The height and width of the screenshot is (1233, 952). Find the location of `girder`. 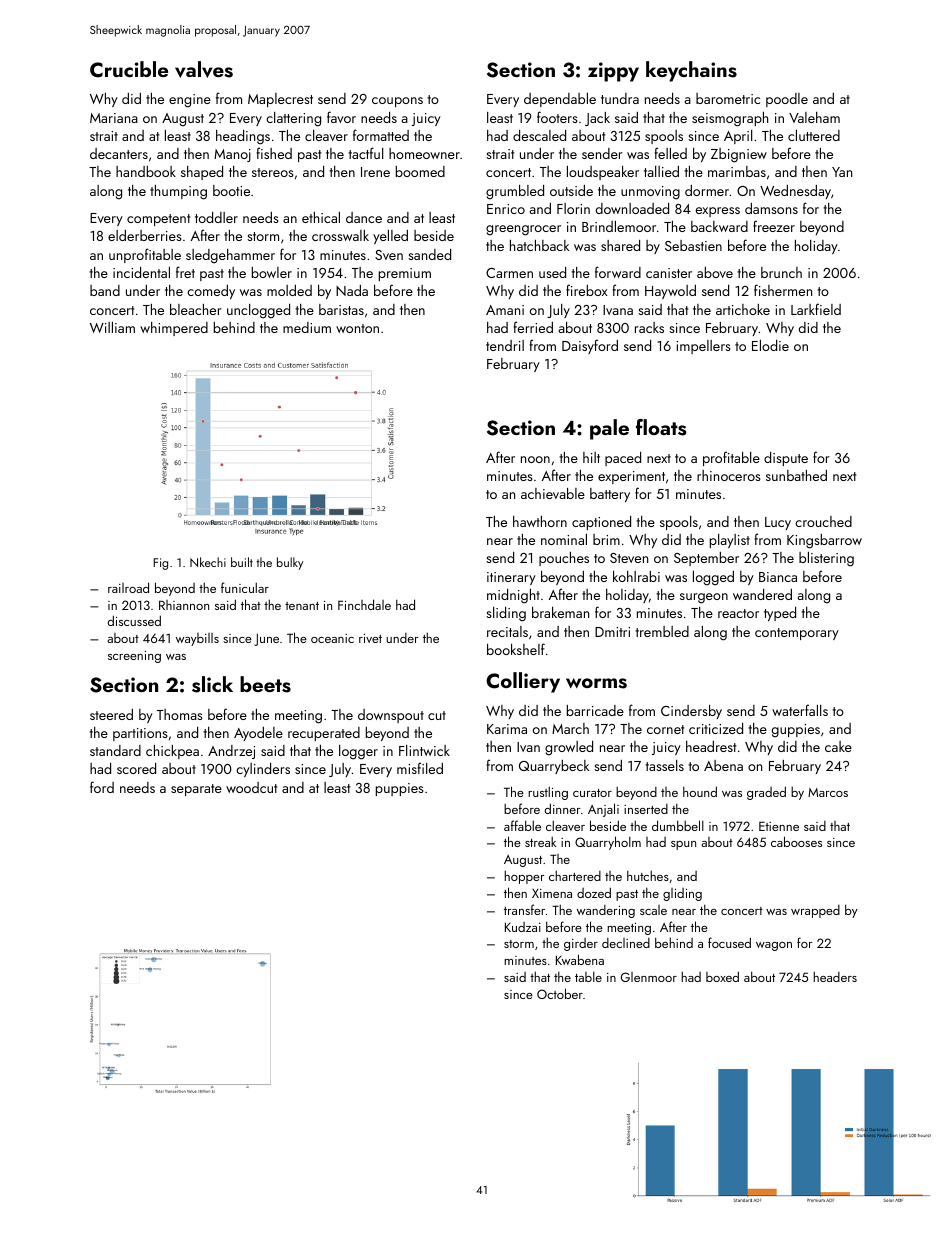

girder is located at coordinates (581, 944).
